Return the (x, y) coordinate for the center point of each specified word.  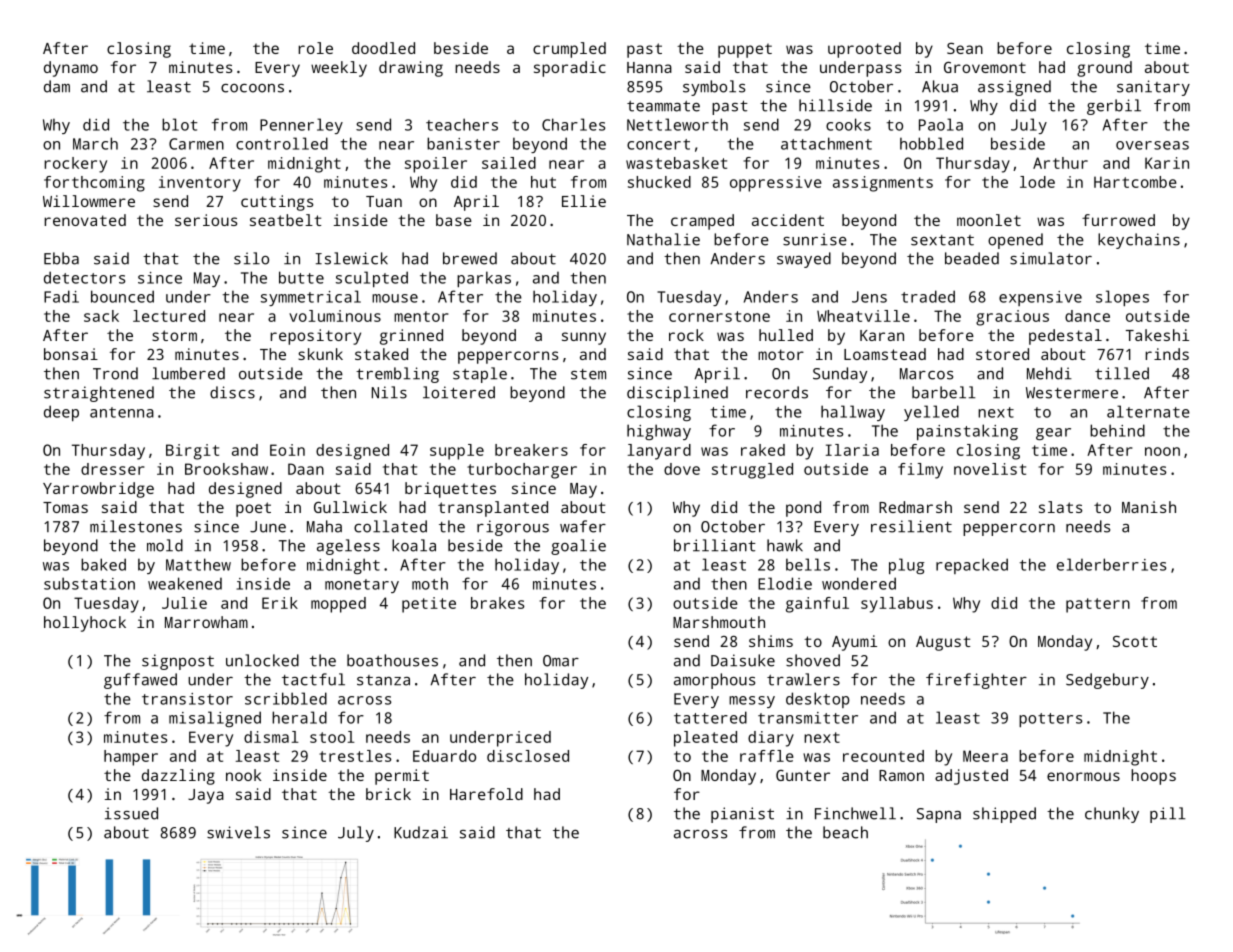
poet (253, 509)
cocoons (252, 88)
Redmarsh (915, 507)
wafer (583, 526)
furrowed (1118, 220)
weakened (185, 583)
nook (243, 775)
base (454, 220)
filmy (920, 471)
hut (543, 182)
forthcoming (94, 184)
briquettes (450, 490)
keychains (1139, 241)
